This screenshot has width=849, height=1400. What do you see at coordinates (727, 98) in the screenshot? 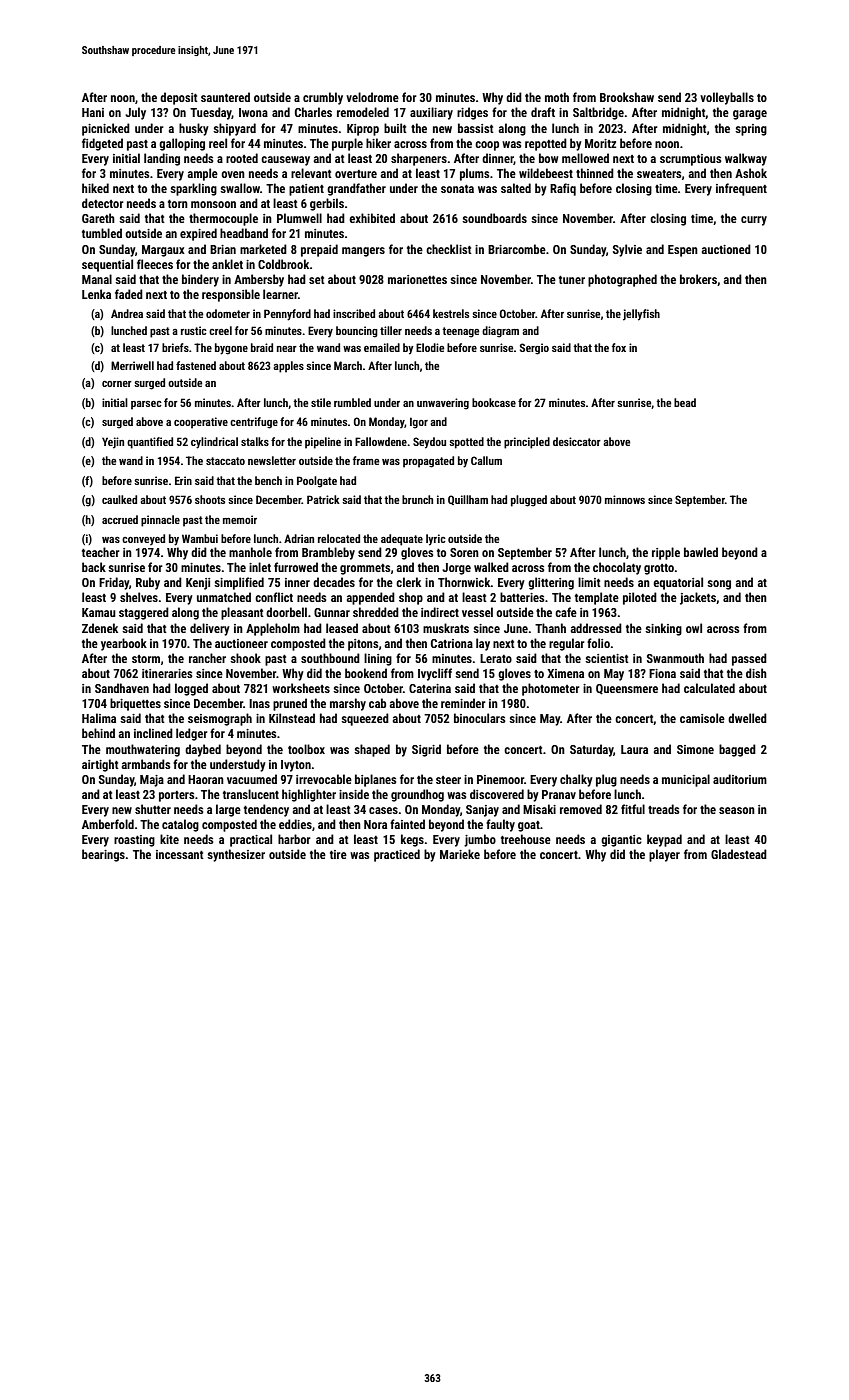
I see `volleyballs` at bounding box center [727, 98].
